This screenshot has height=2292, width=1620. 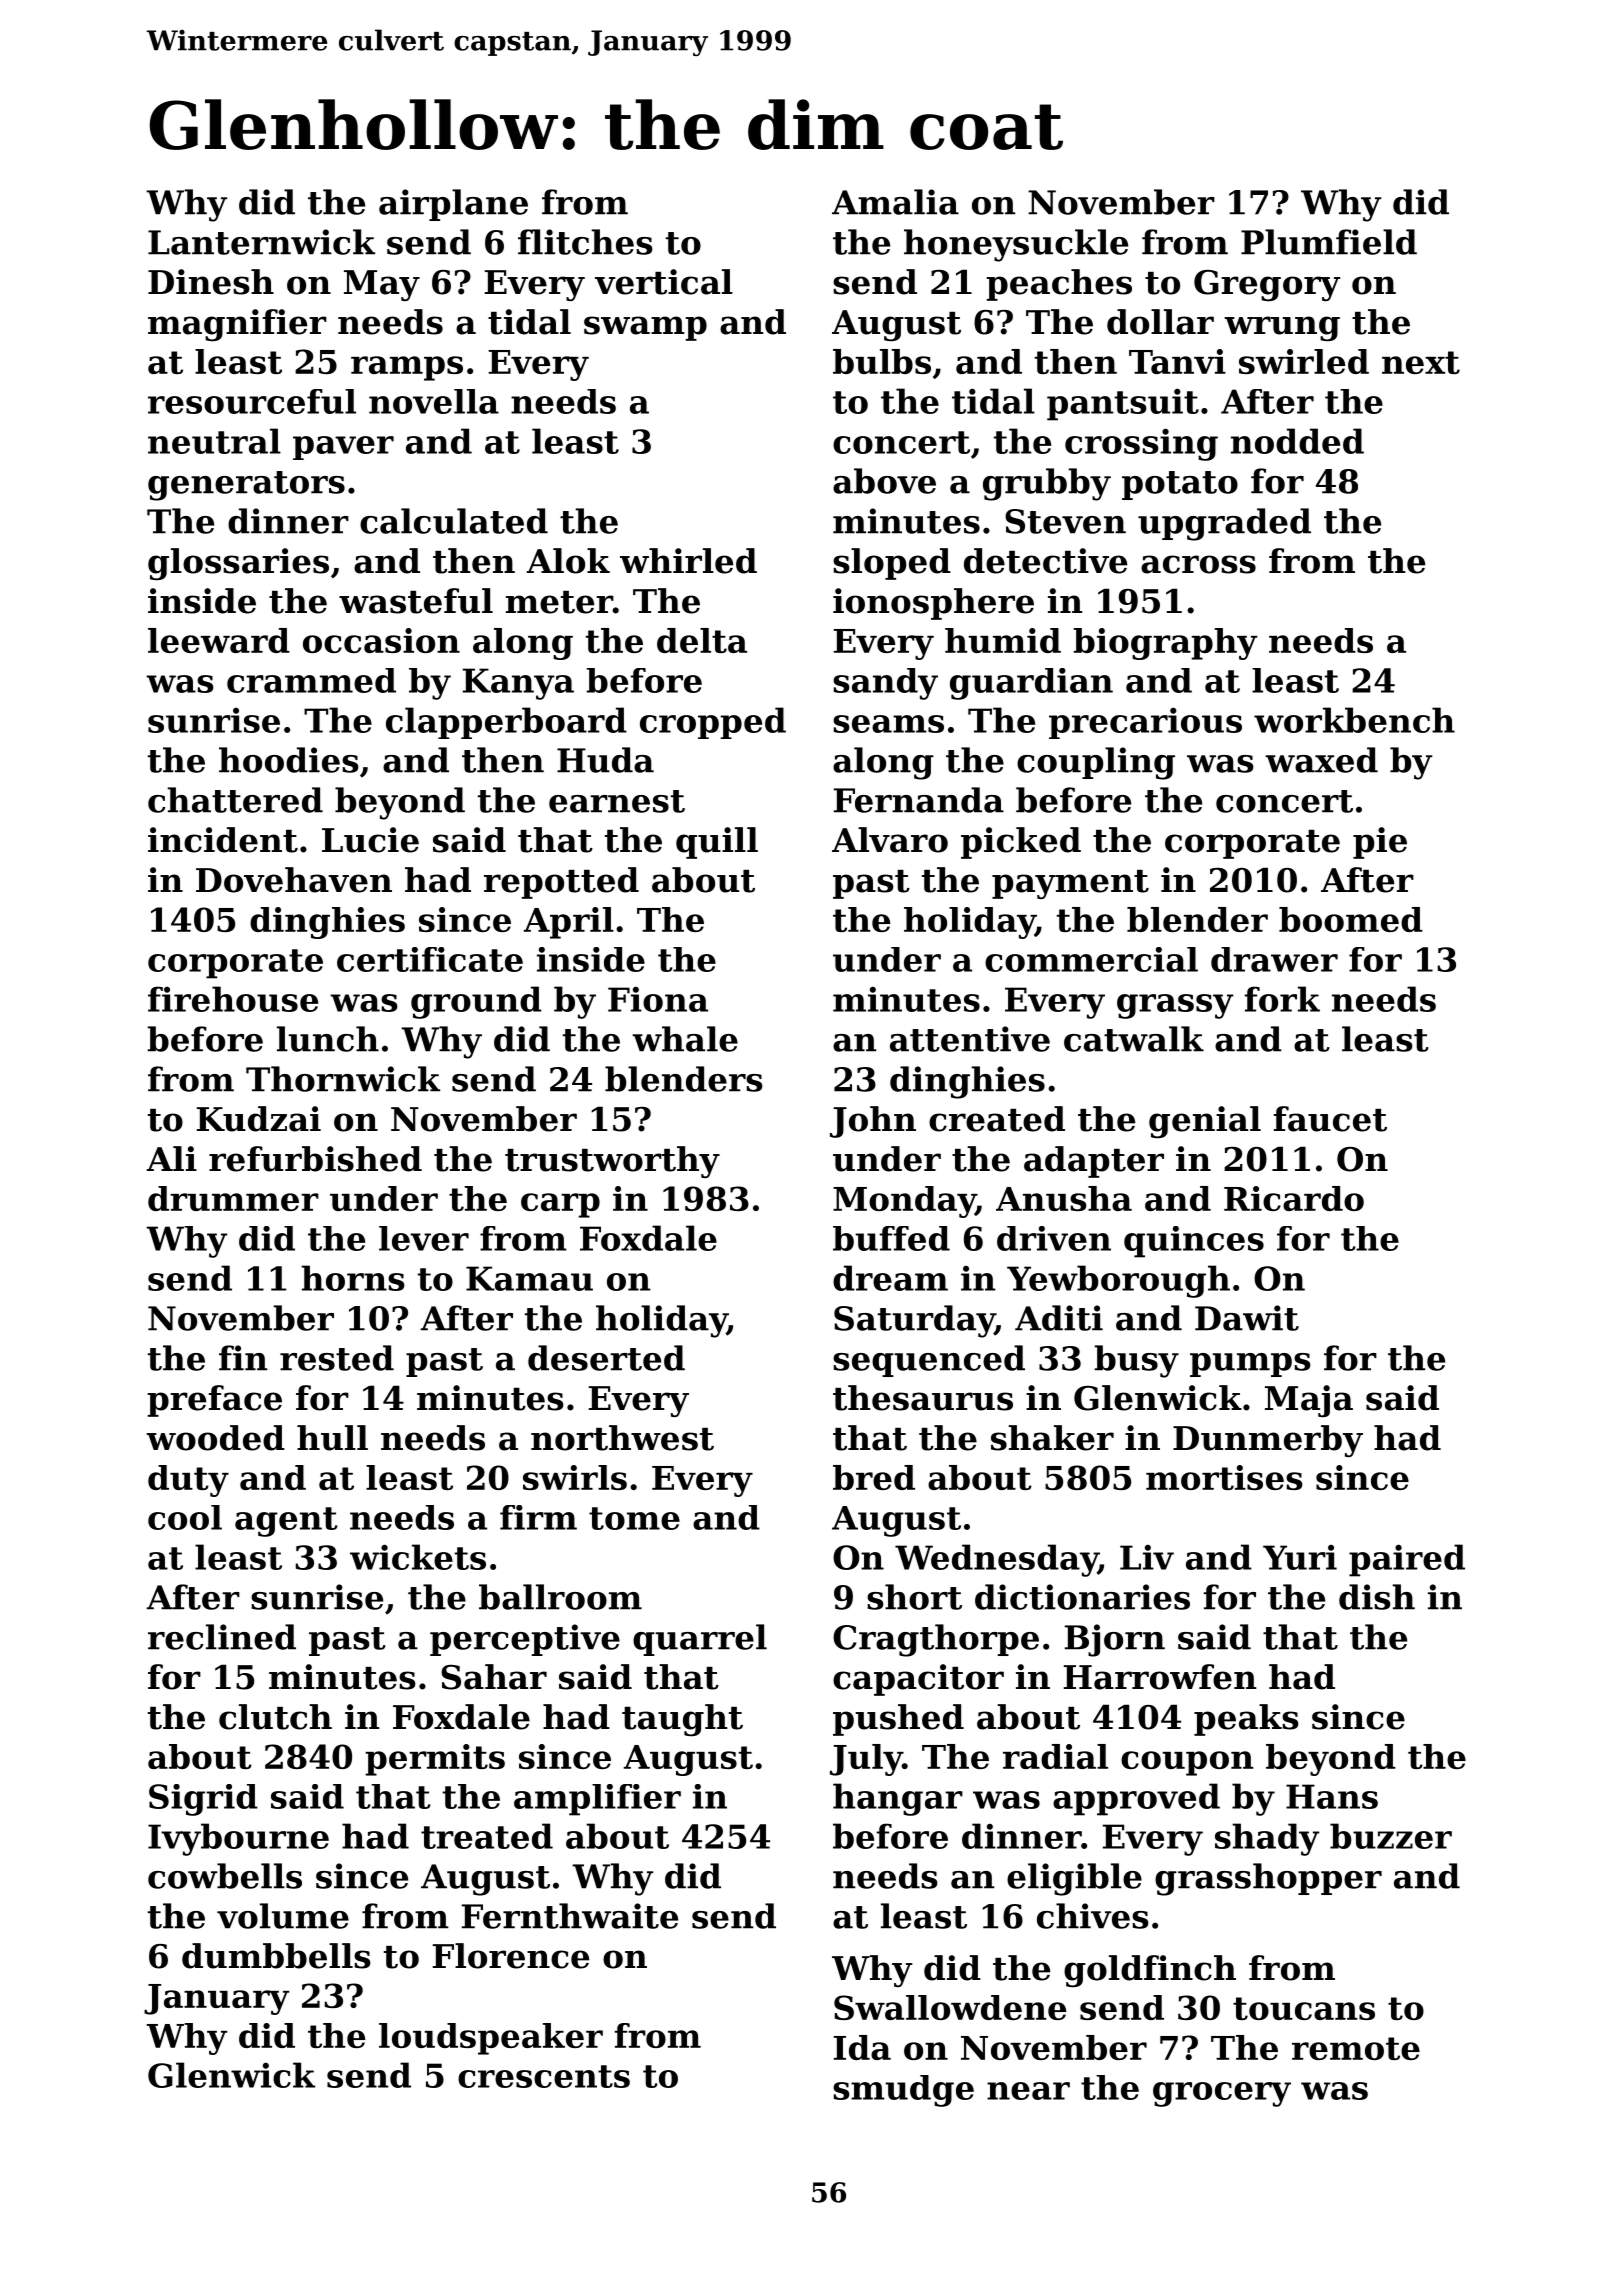 I want to click on Sigrid, so click(x=203, y=1800).
